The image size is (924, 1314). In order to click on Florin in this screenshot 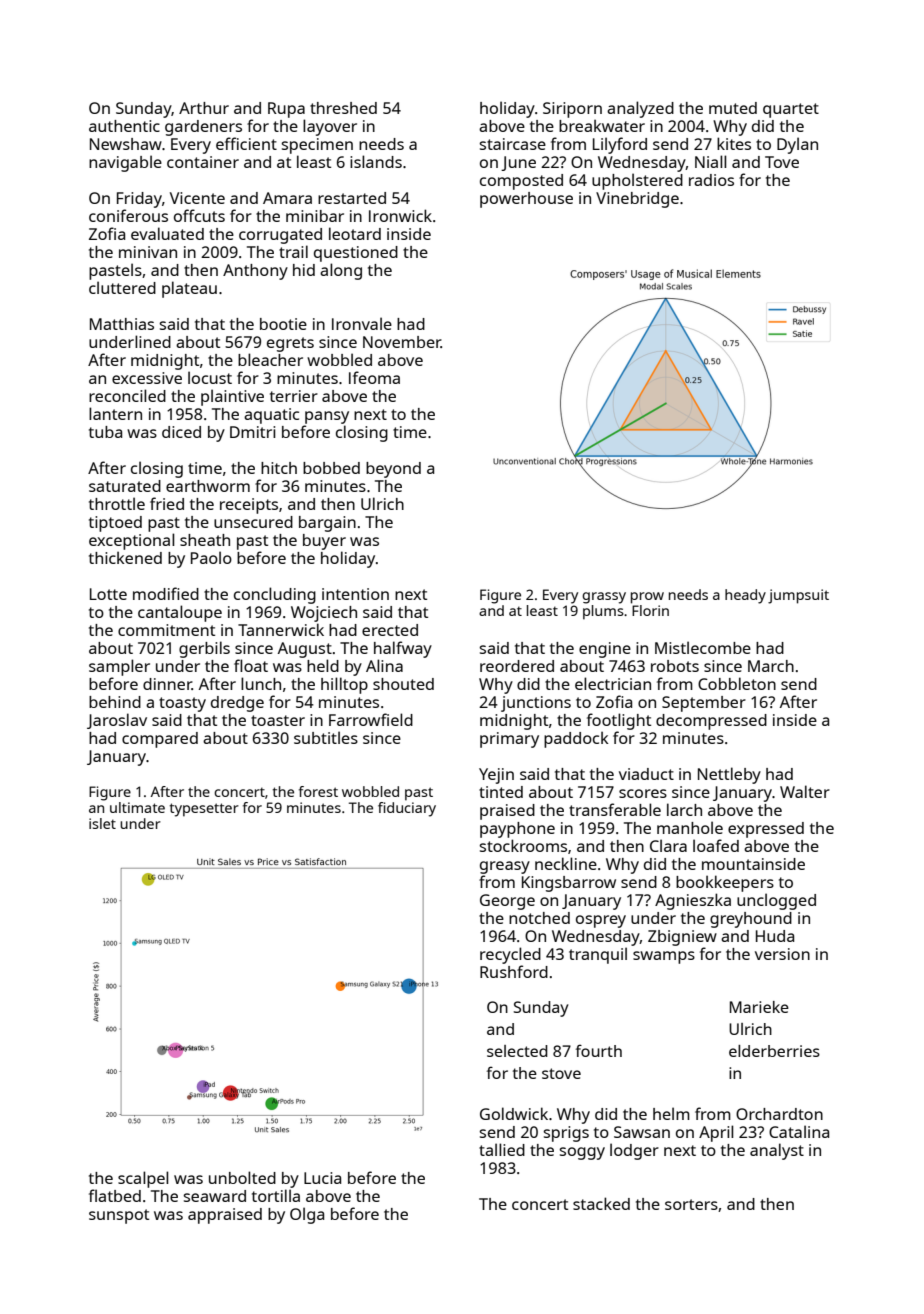, I will do `click(650, 610)`.
